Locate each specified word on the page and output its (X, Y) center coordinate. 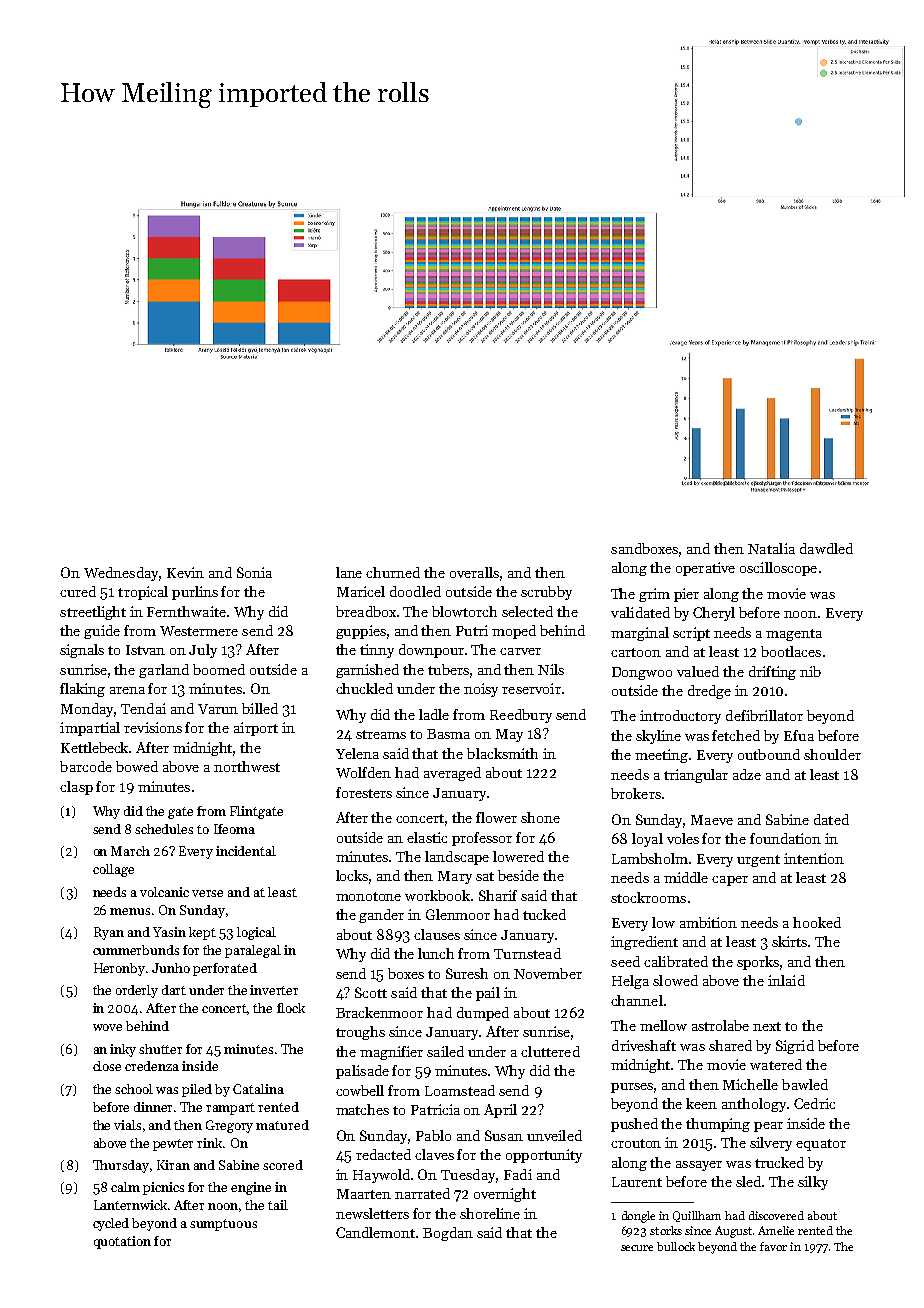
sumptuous (223, 1225)
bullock (676, 1246)
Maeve (712, 820)
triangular (696, 776)
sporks (758, 963)
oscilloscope (778, 569)
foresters (364, 792)
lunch (436, 953)
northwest (247, 766)
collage (113, 870)
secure (637, 1248)
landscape (457, 858)
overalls (474, 572)
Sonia (254, 572)
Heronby (119, 969)
